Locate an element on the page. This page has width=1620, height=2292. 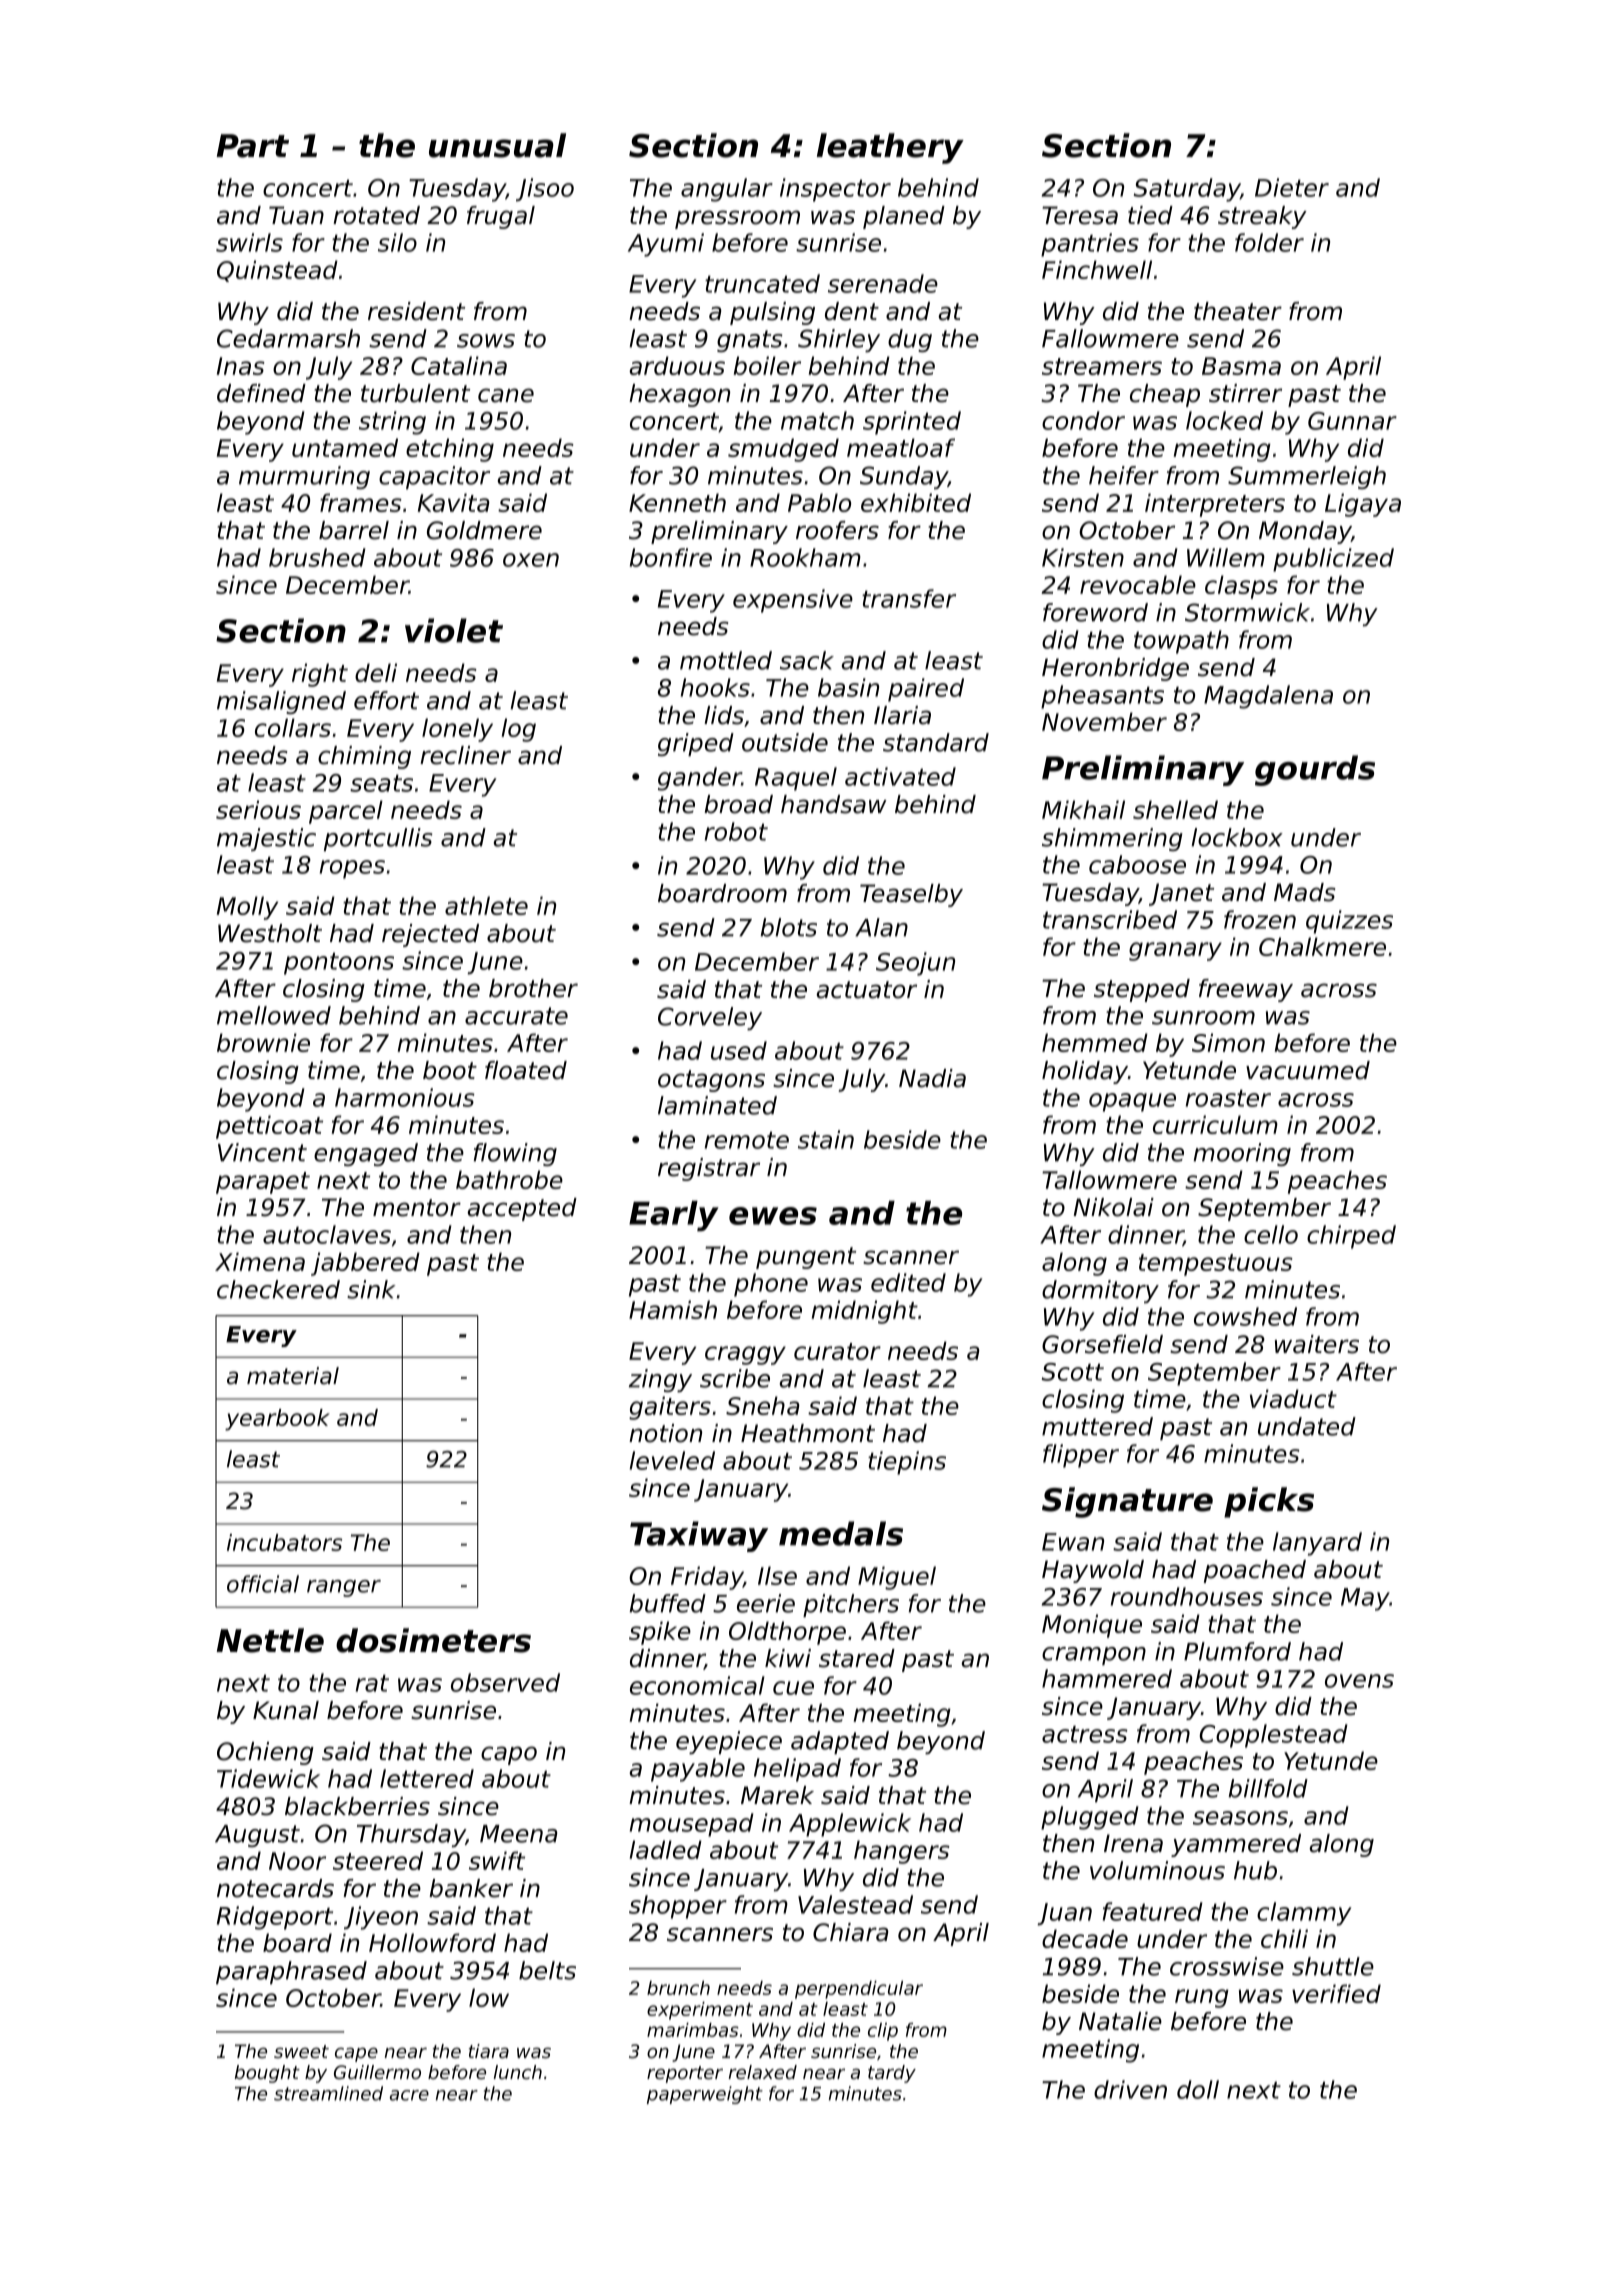
Dieter is located at coordinates (1292, 187).
